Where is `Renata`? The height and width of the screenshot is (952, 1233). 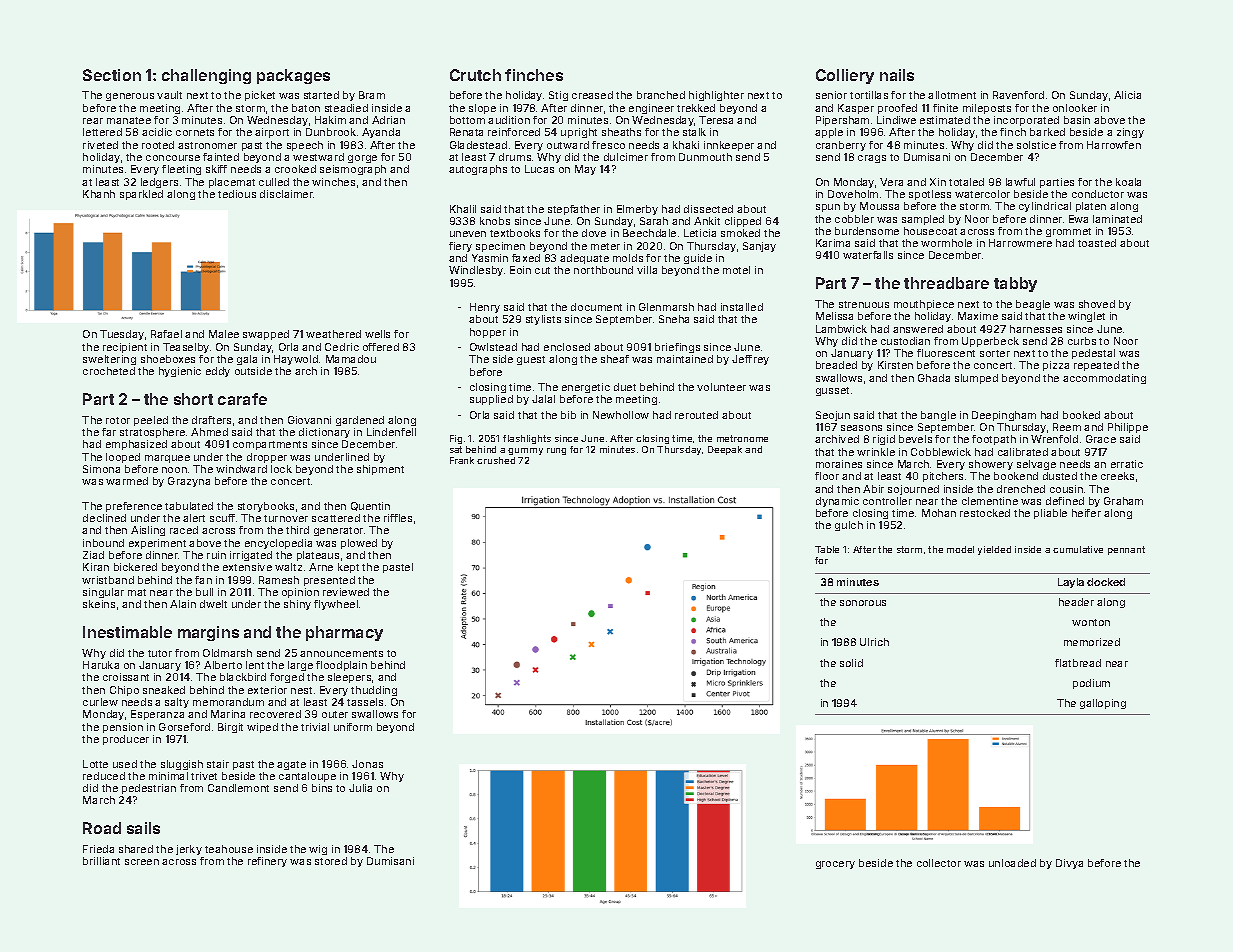
Renata is located at coordinates (466, 132).
